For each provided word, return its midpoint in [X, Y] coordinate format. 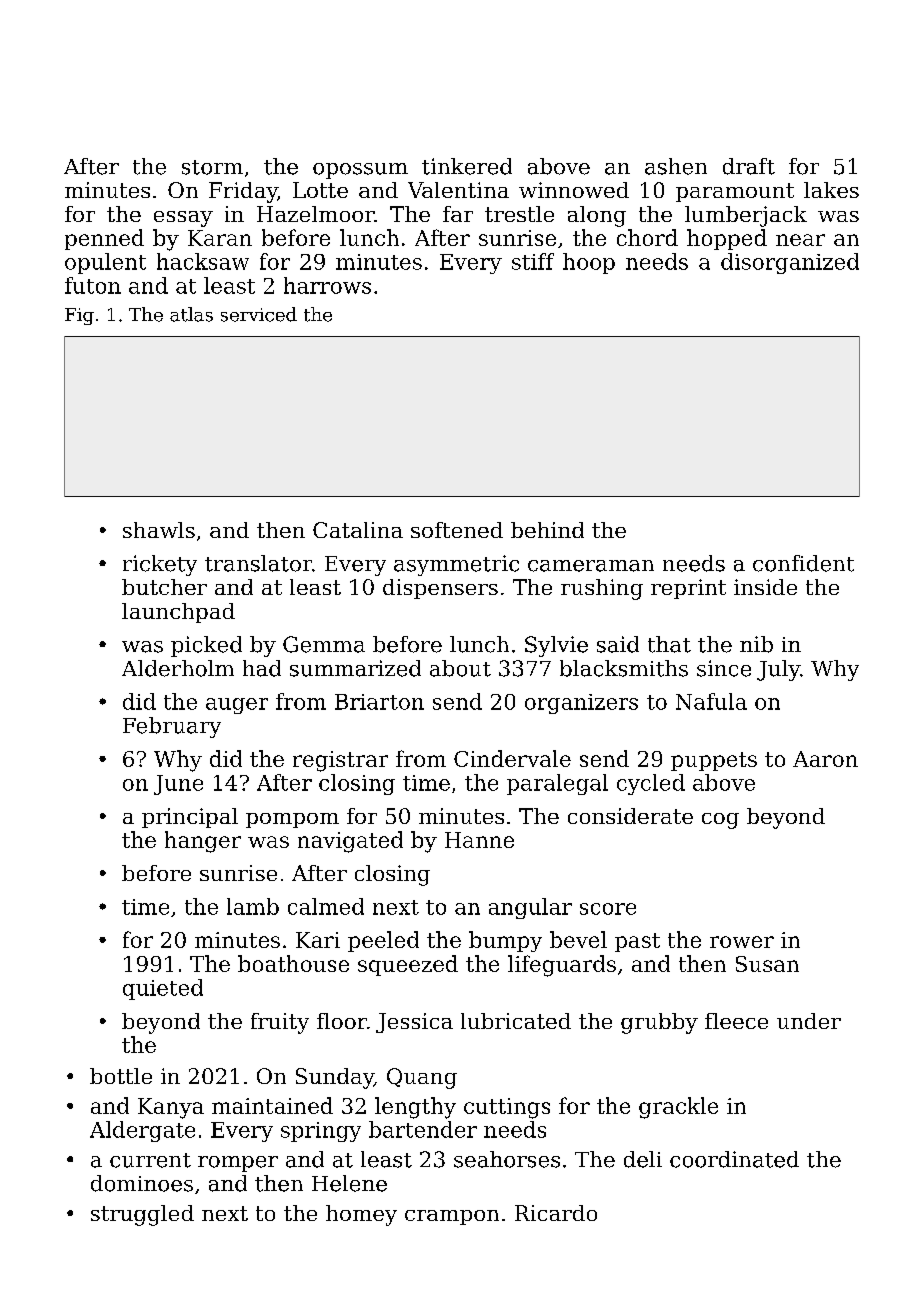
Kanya [171, 1108]
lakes [831, 190]
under [809, 1021]
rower [742, 942]
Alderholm [178, 668]
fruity [280, 1023]
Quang [422, 1078]
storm [212, 167]
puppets [714, 761]
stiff [533, 261]
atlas [191, 314]
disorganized [790, 263]
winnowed [574, 190]
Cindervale [512, 758]
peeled [383, 941]
